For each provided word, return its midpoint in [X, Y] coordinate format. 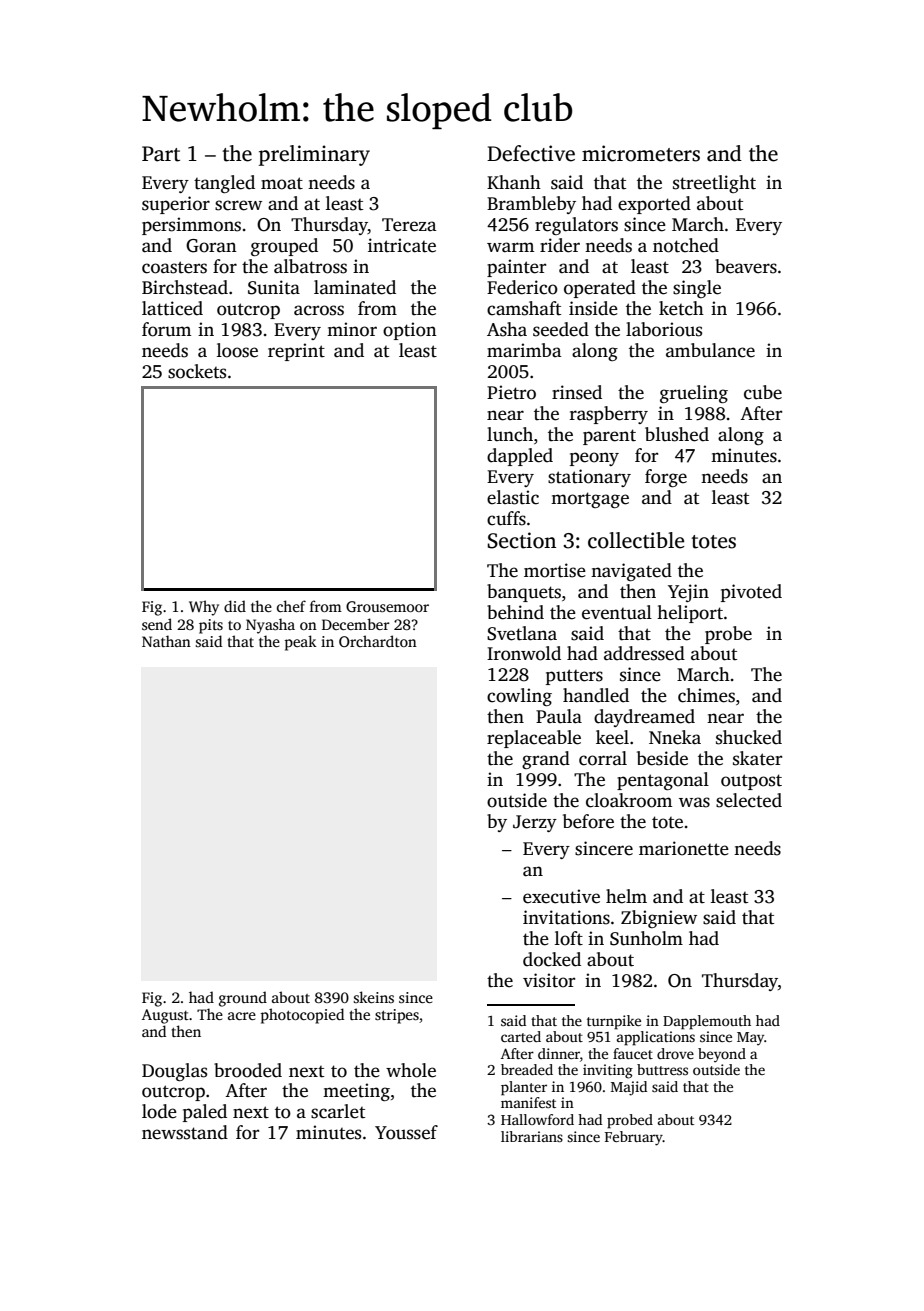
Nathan [166, 641]
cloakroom [629, 800]
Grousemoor [387, 606]
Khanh [514, 182]
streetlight [714, 184]
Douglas [174, 1072]
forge [666, 478]
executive [561, 896]
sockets [197, 371]
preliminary [314, 155]
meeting [356, 1092]
